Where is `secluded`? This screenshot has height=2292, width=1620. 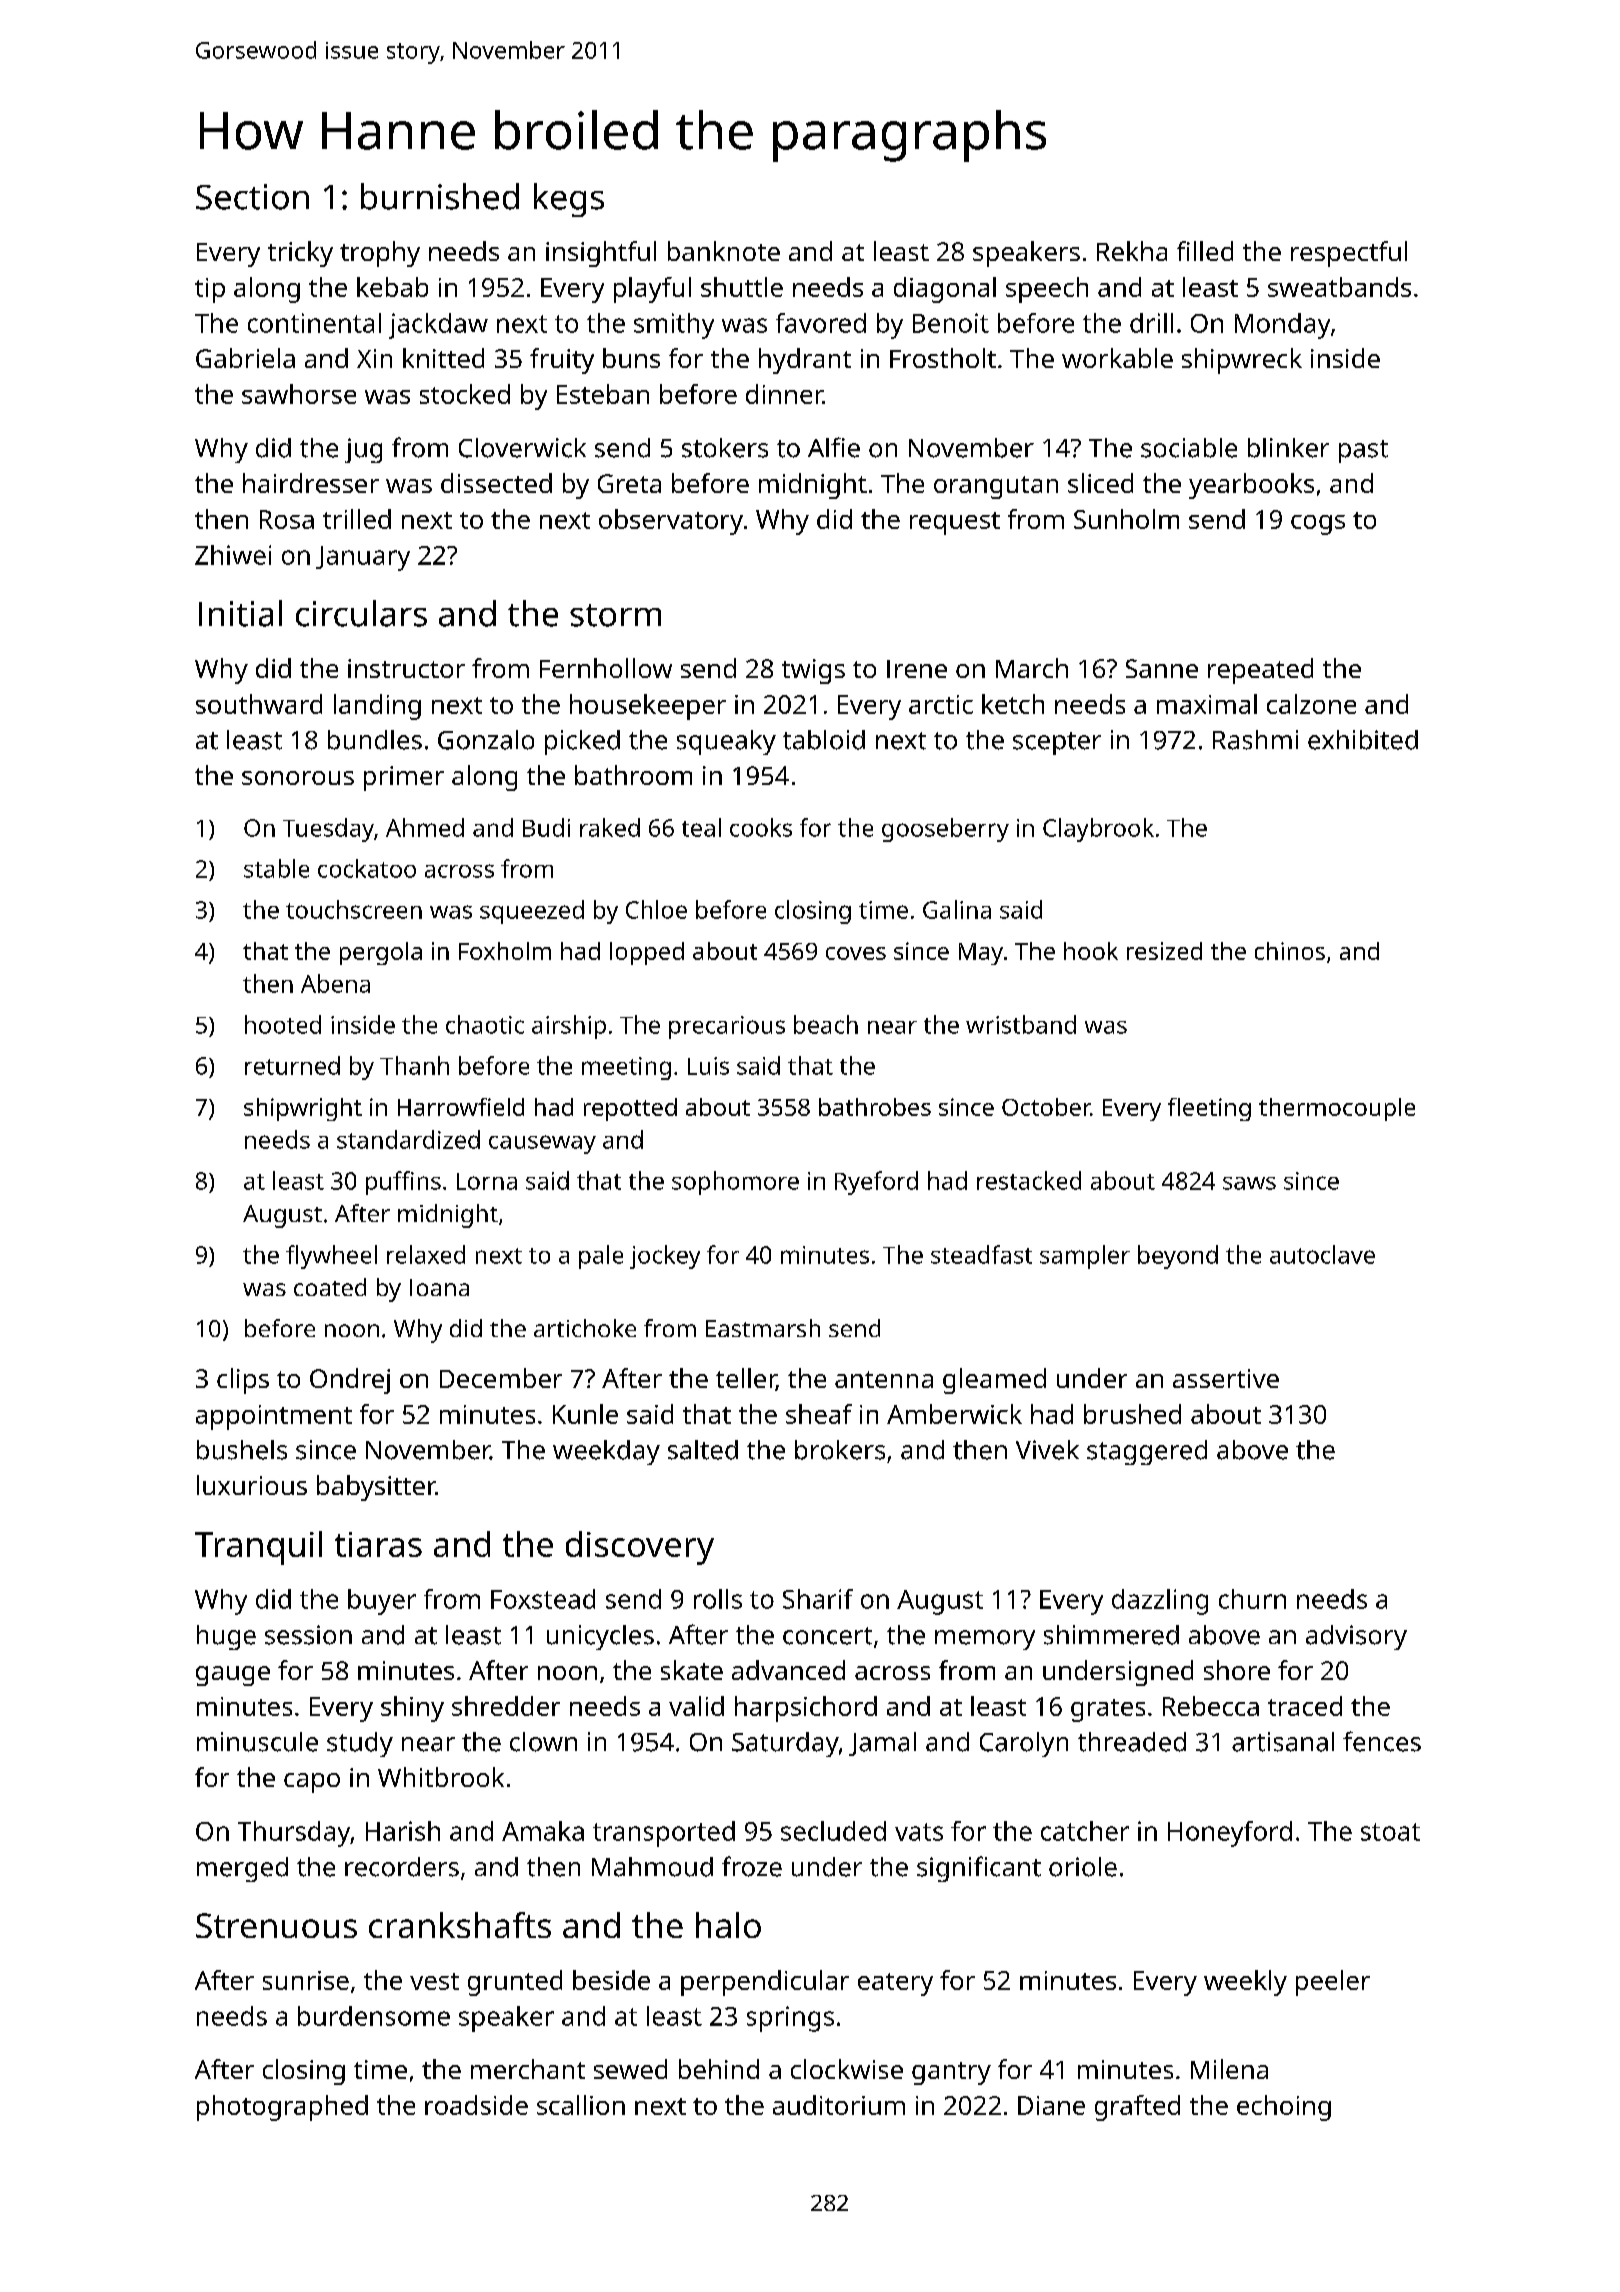
secluded is located at coordinates (833, 1831).
